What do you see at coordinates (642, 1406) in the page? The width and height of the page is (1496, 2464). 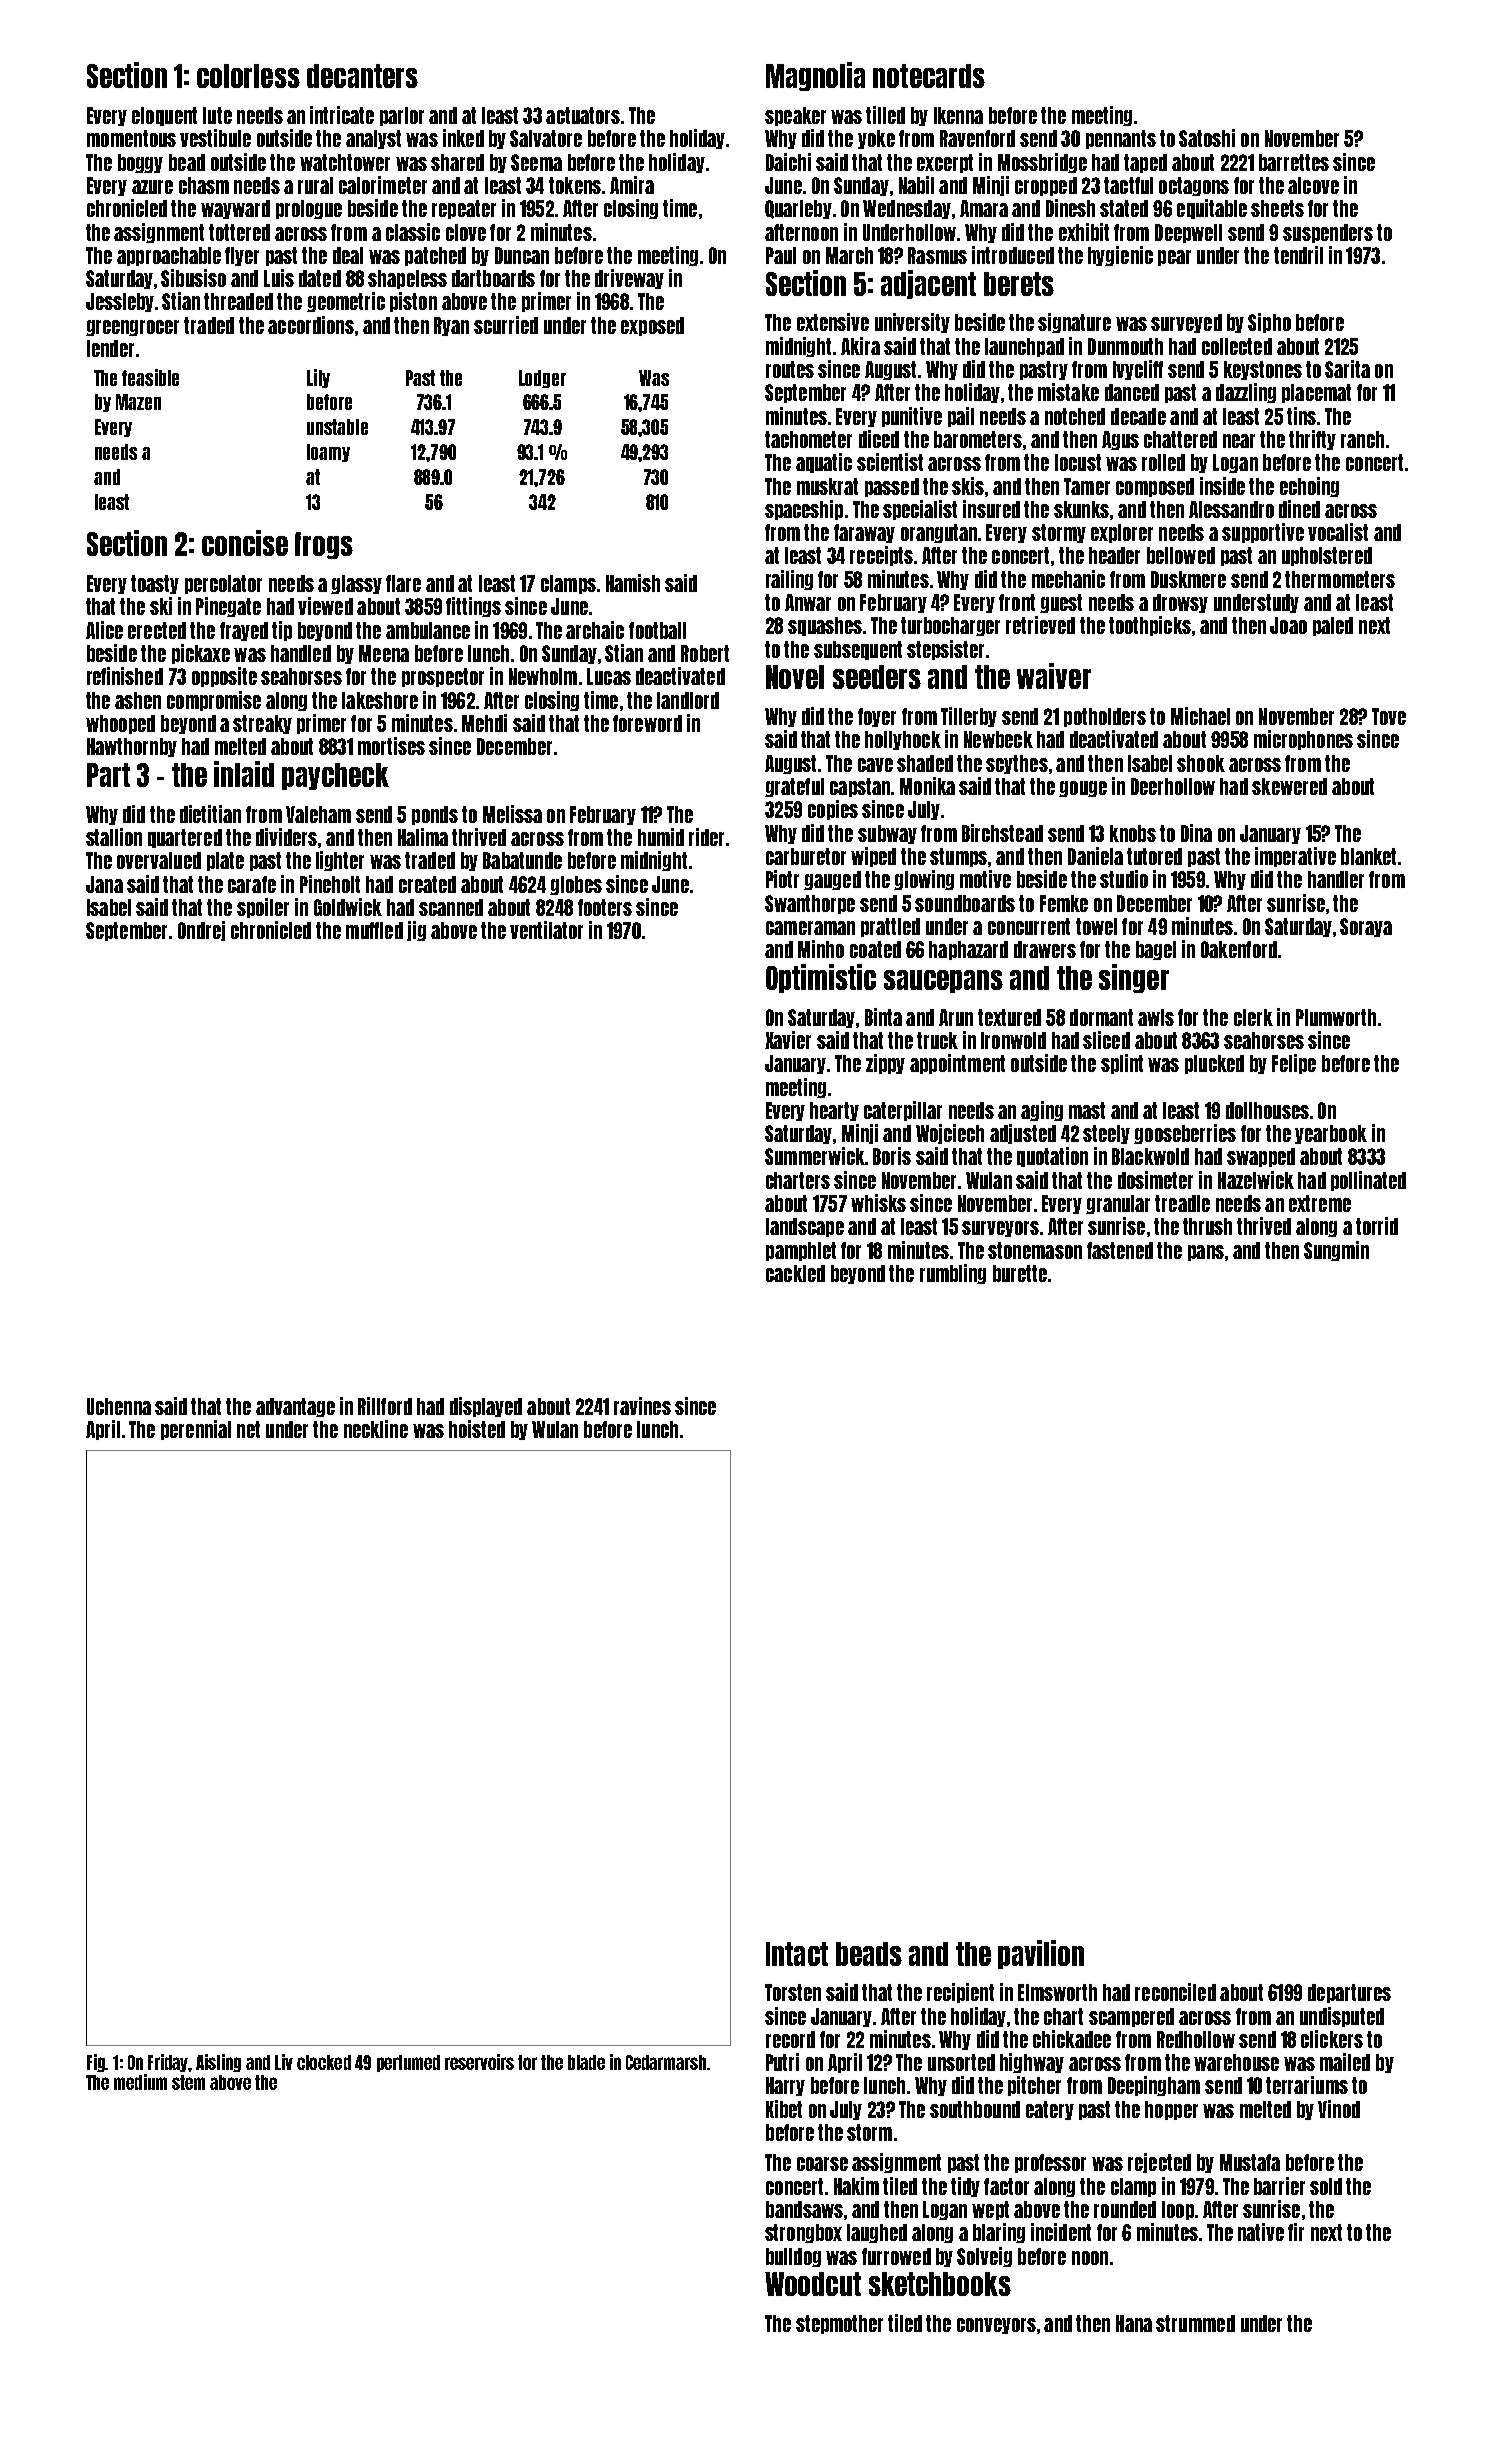 I see `ravines` at bounding box center [642, 1406].
